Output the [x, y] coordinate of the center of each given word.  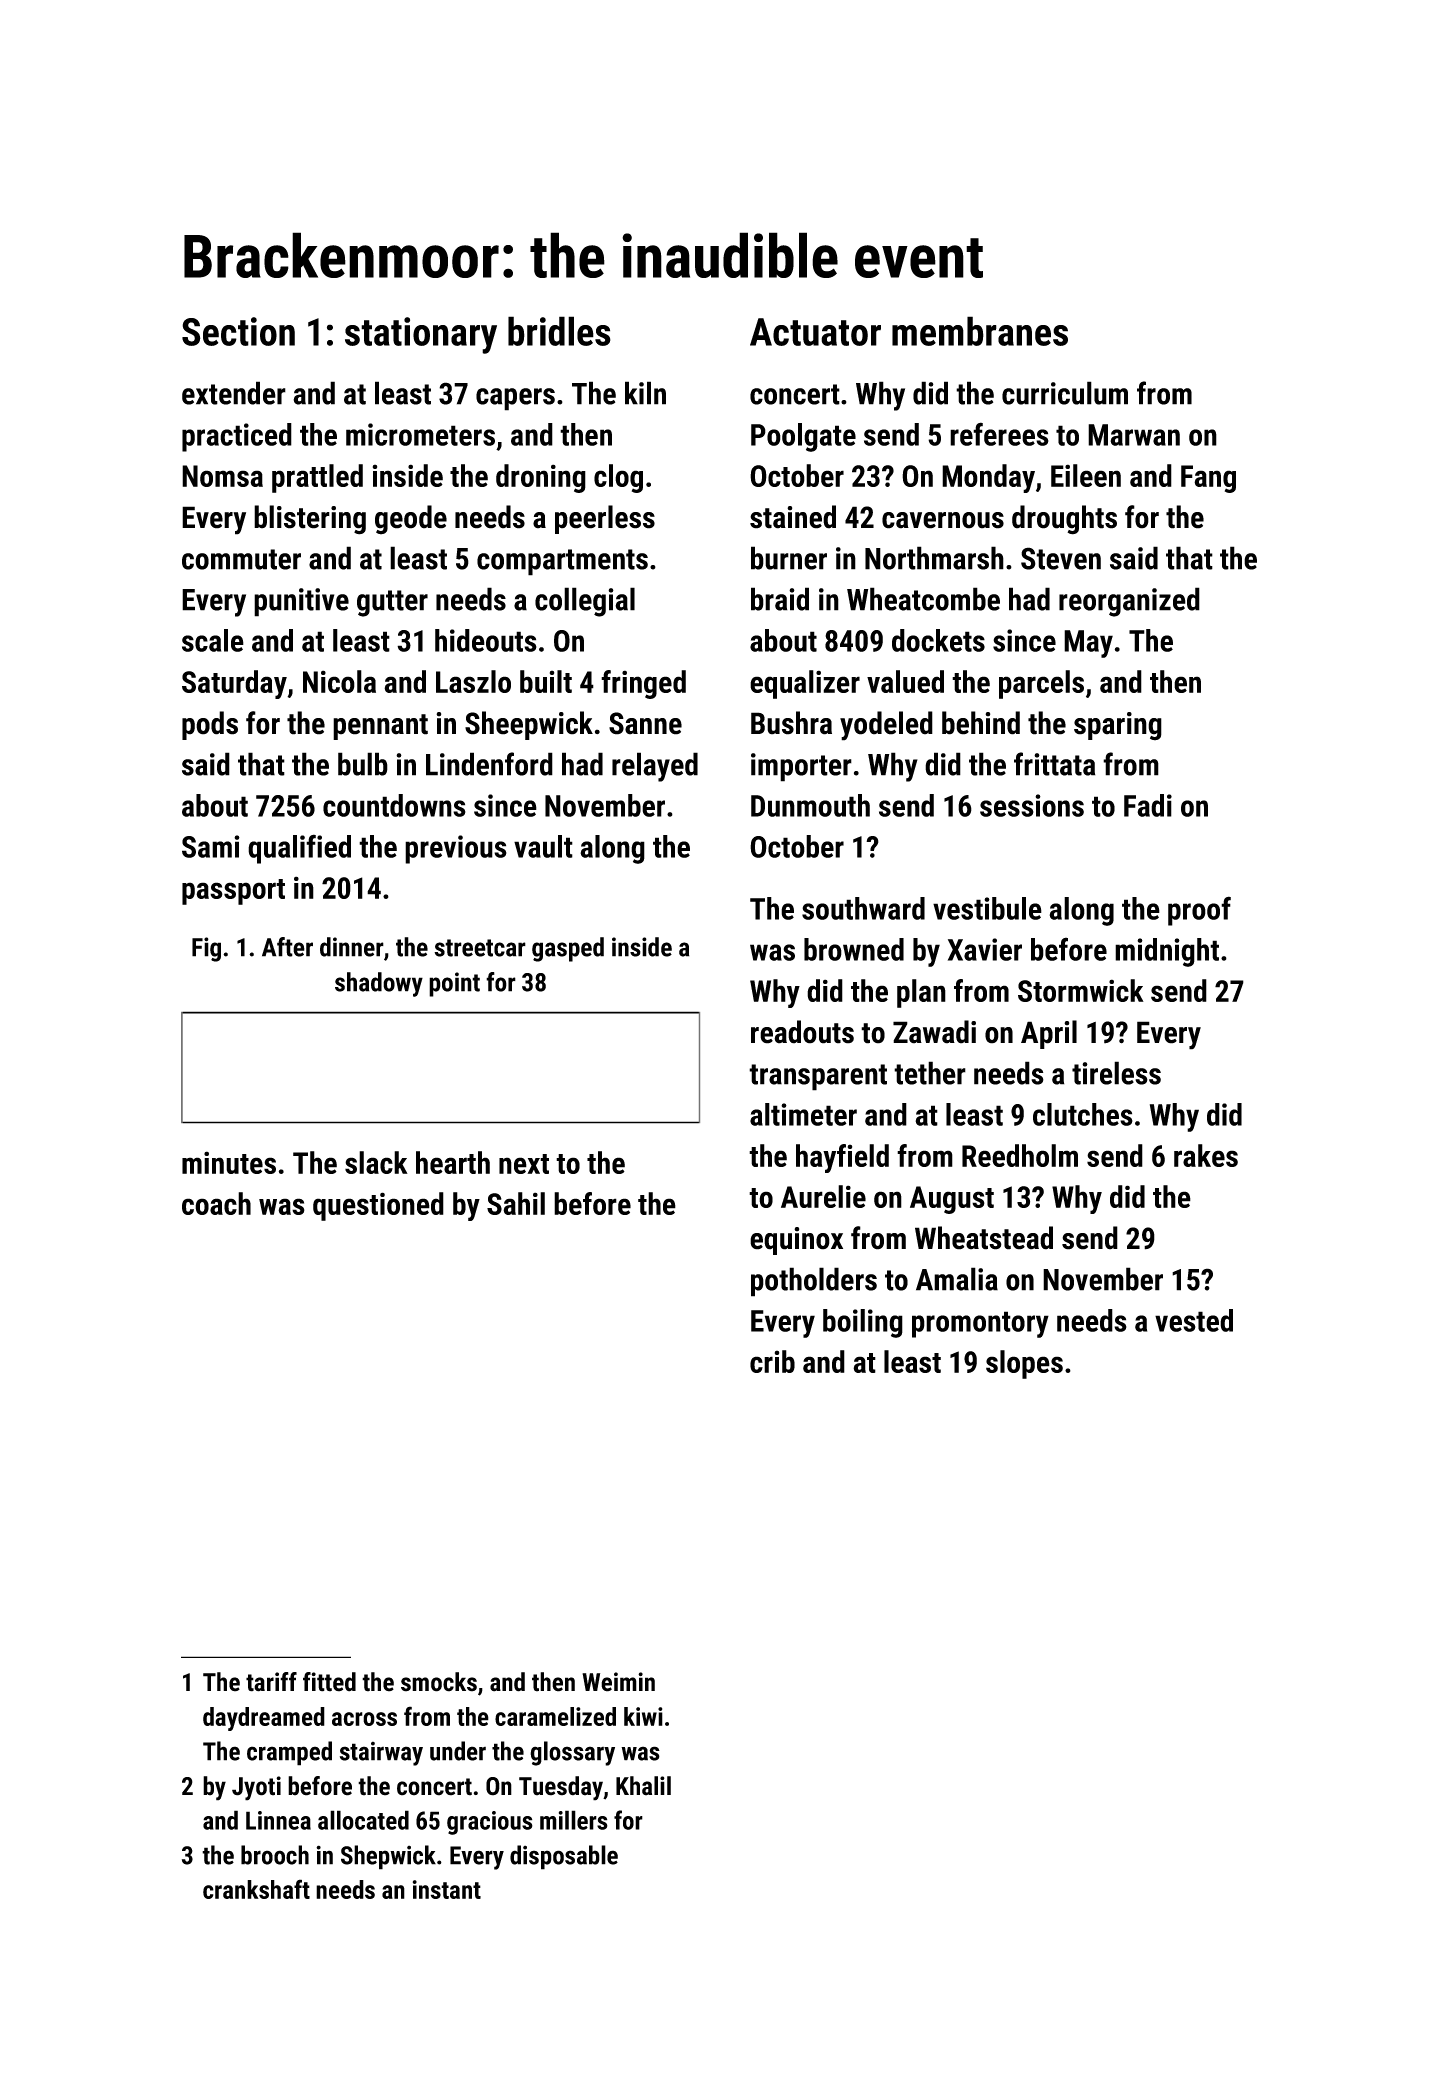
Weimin [618, 1682]
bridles [559, 331]
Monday [988, 478]
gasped [568, 949]
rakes [1206, 1155]
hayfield [842, 1158]
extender [234, 393]
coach [216, 1203]
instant [447, 1889]
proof [1199, 911]
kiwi [643, 1716]
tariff [271, 1682]
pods [210, 725]
